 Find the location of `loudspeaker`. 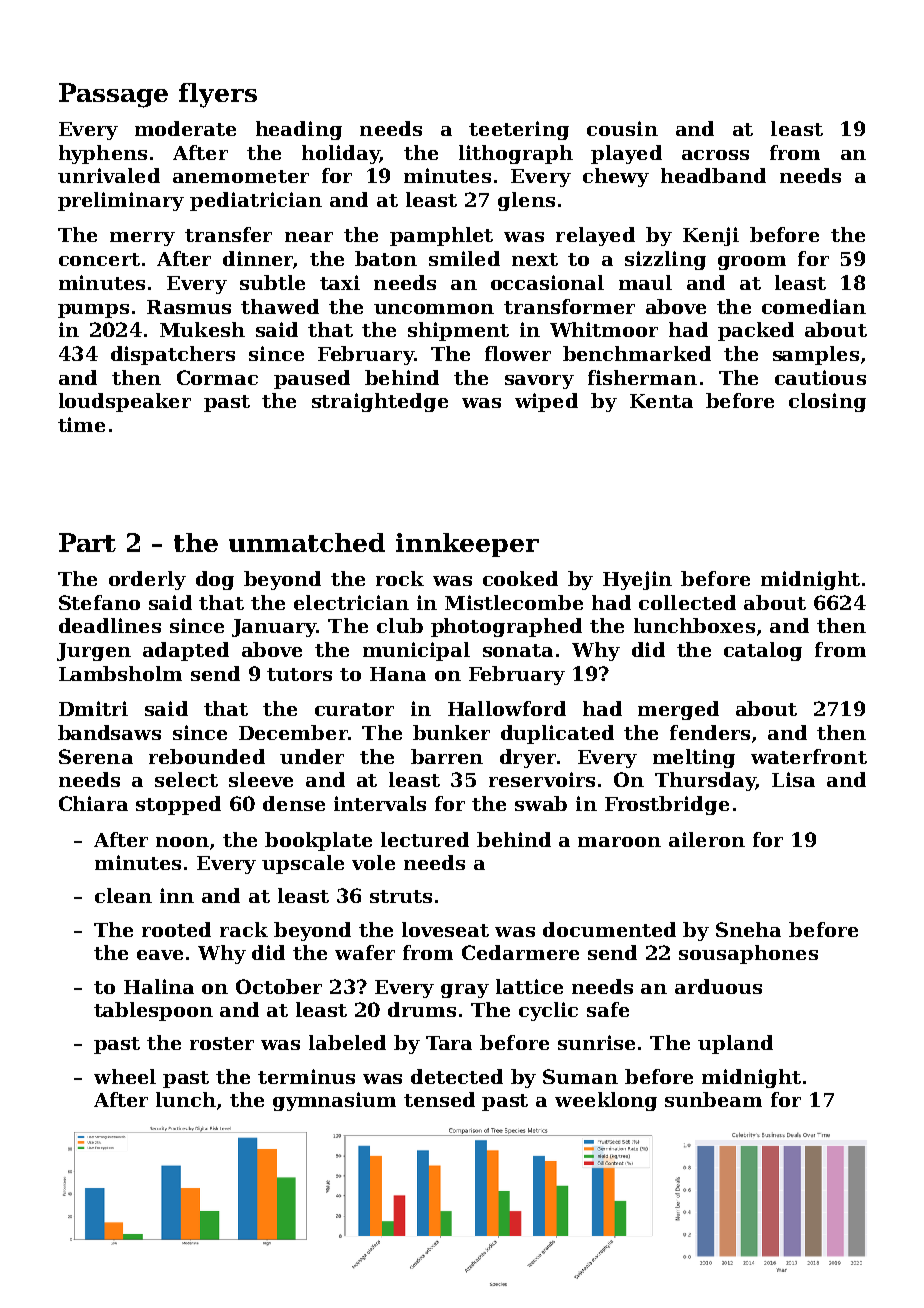

loudspeaker is located at coordinates (125, 402).
